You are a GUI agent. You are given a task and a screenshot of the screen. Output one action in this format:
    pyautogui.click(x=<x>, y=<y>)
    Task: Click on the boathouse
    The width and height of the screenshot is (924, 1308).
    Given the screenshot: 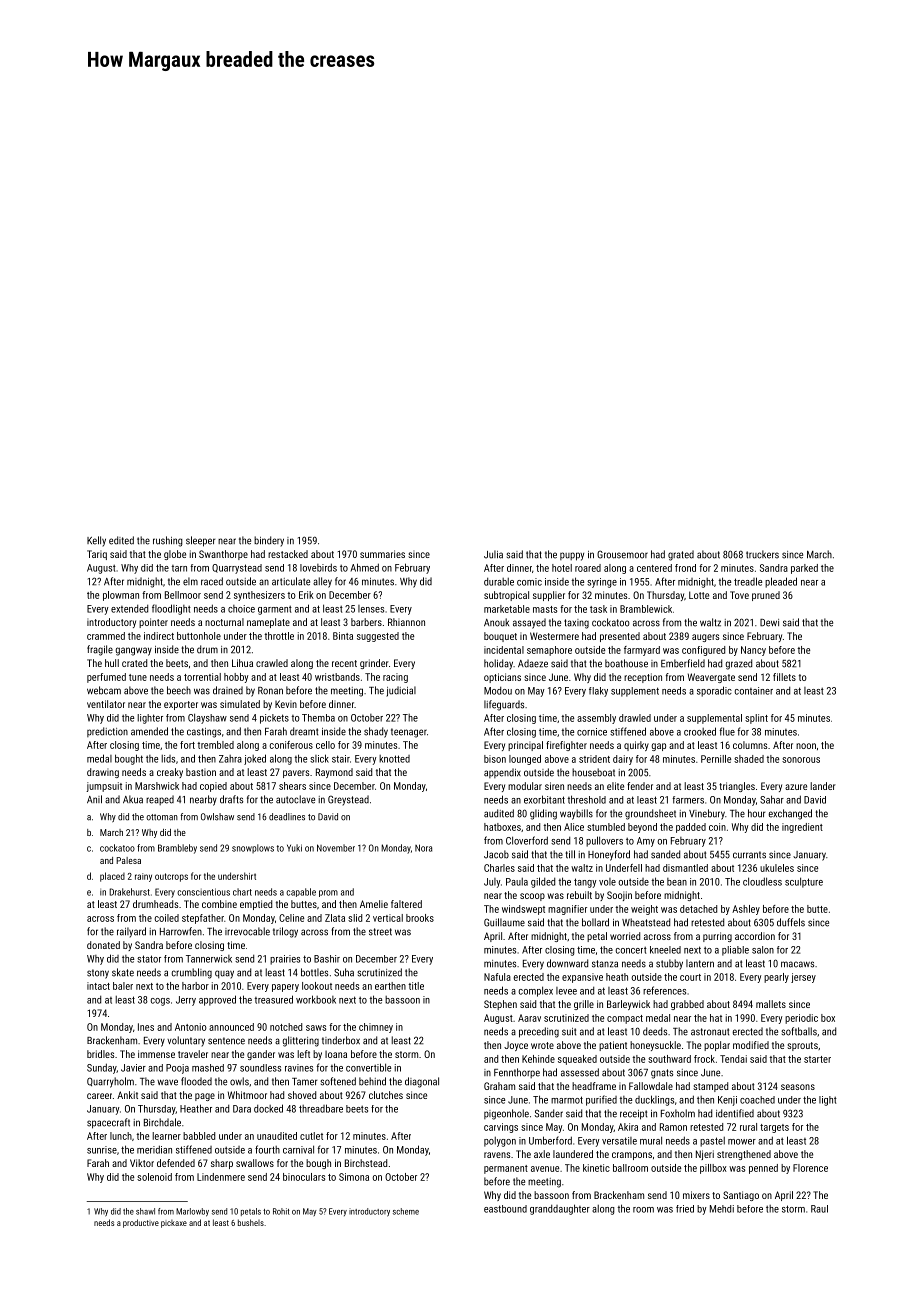 What is the action you would take?
    pyautogui.click(x=626, y=663)
